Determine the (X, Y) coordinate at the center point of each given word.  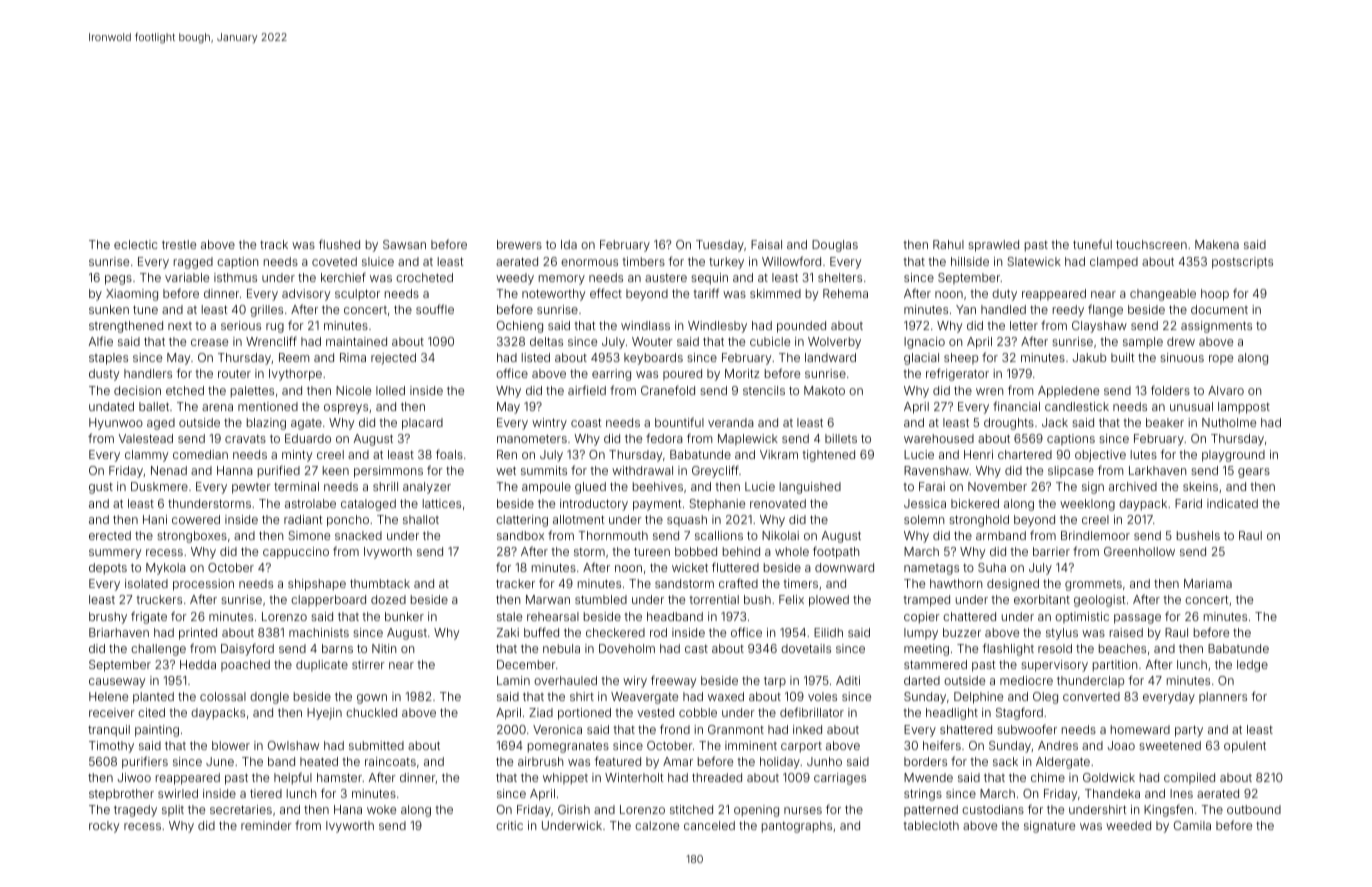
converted (1091, 696)
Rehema (845, 293)
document (1219, 309)
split (173, 810)
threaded (717, 777)
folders (1170, 390)
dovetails (806, 648)
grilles (266, 311)
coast (586, 422)
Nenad (169, 470)
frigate (149, 617)
